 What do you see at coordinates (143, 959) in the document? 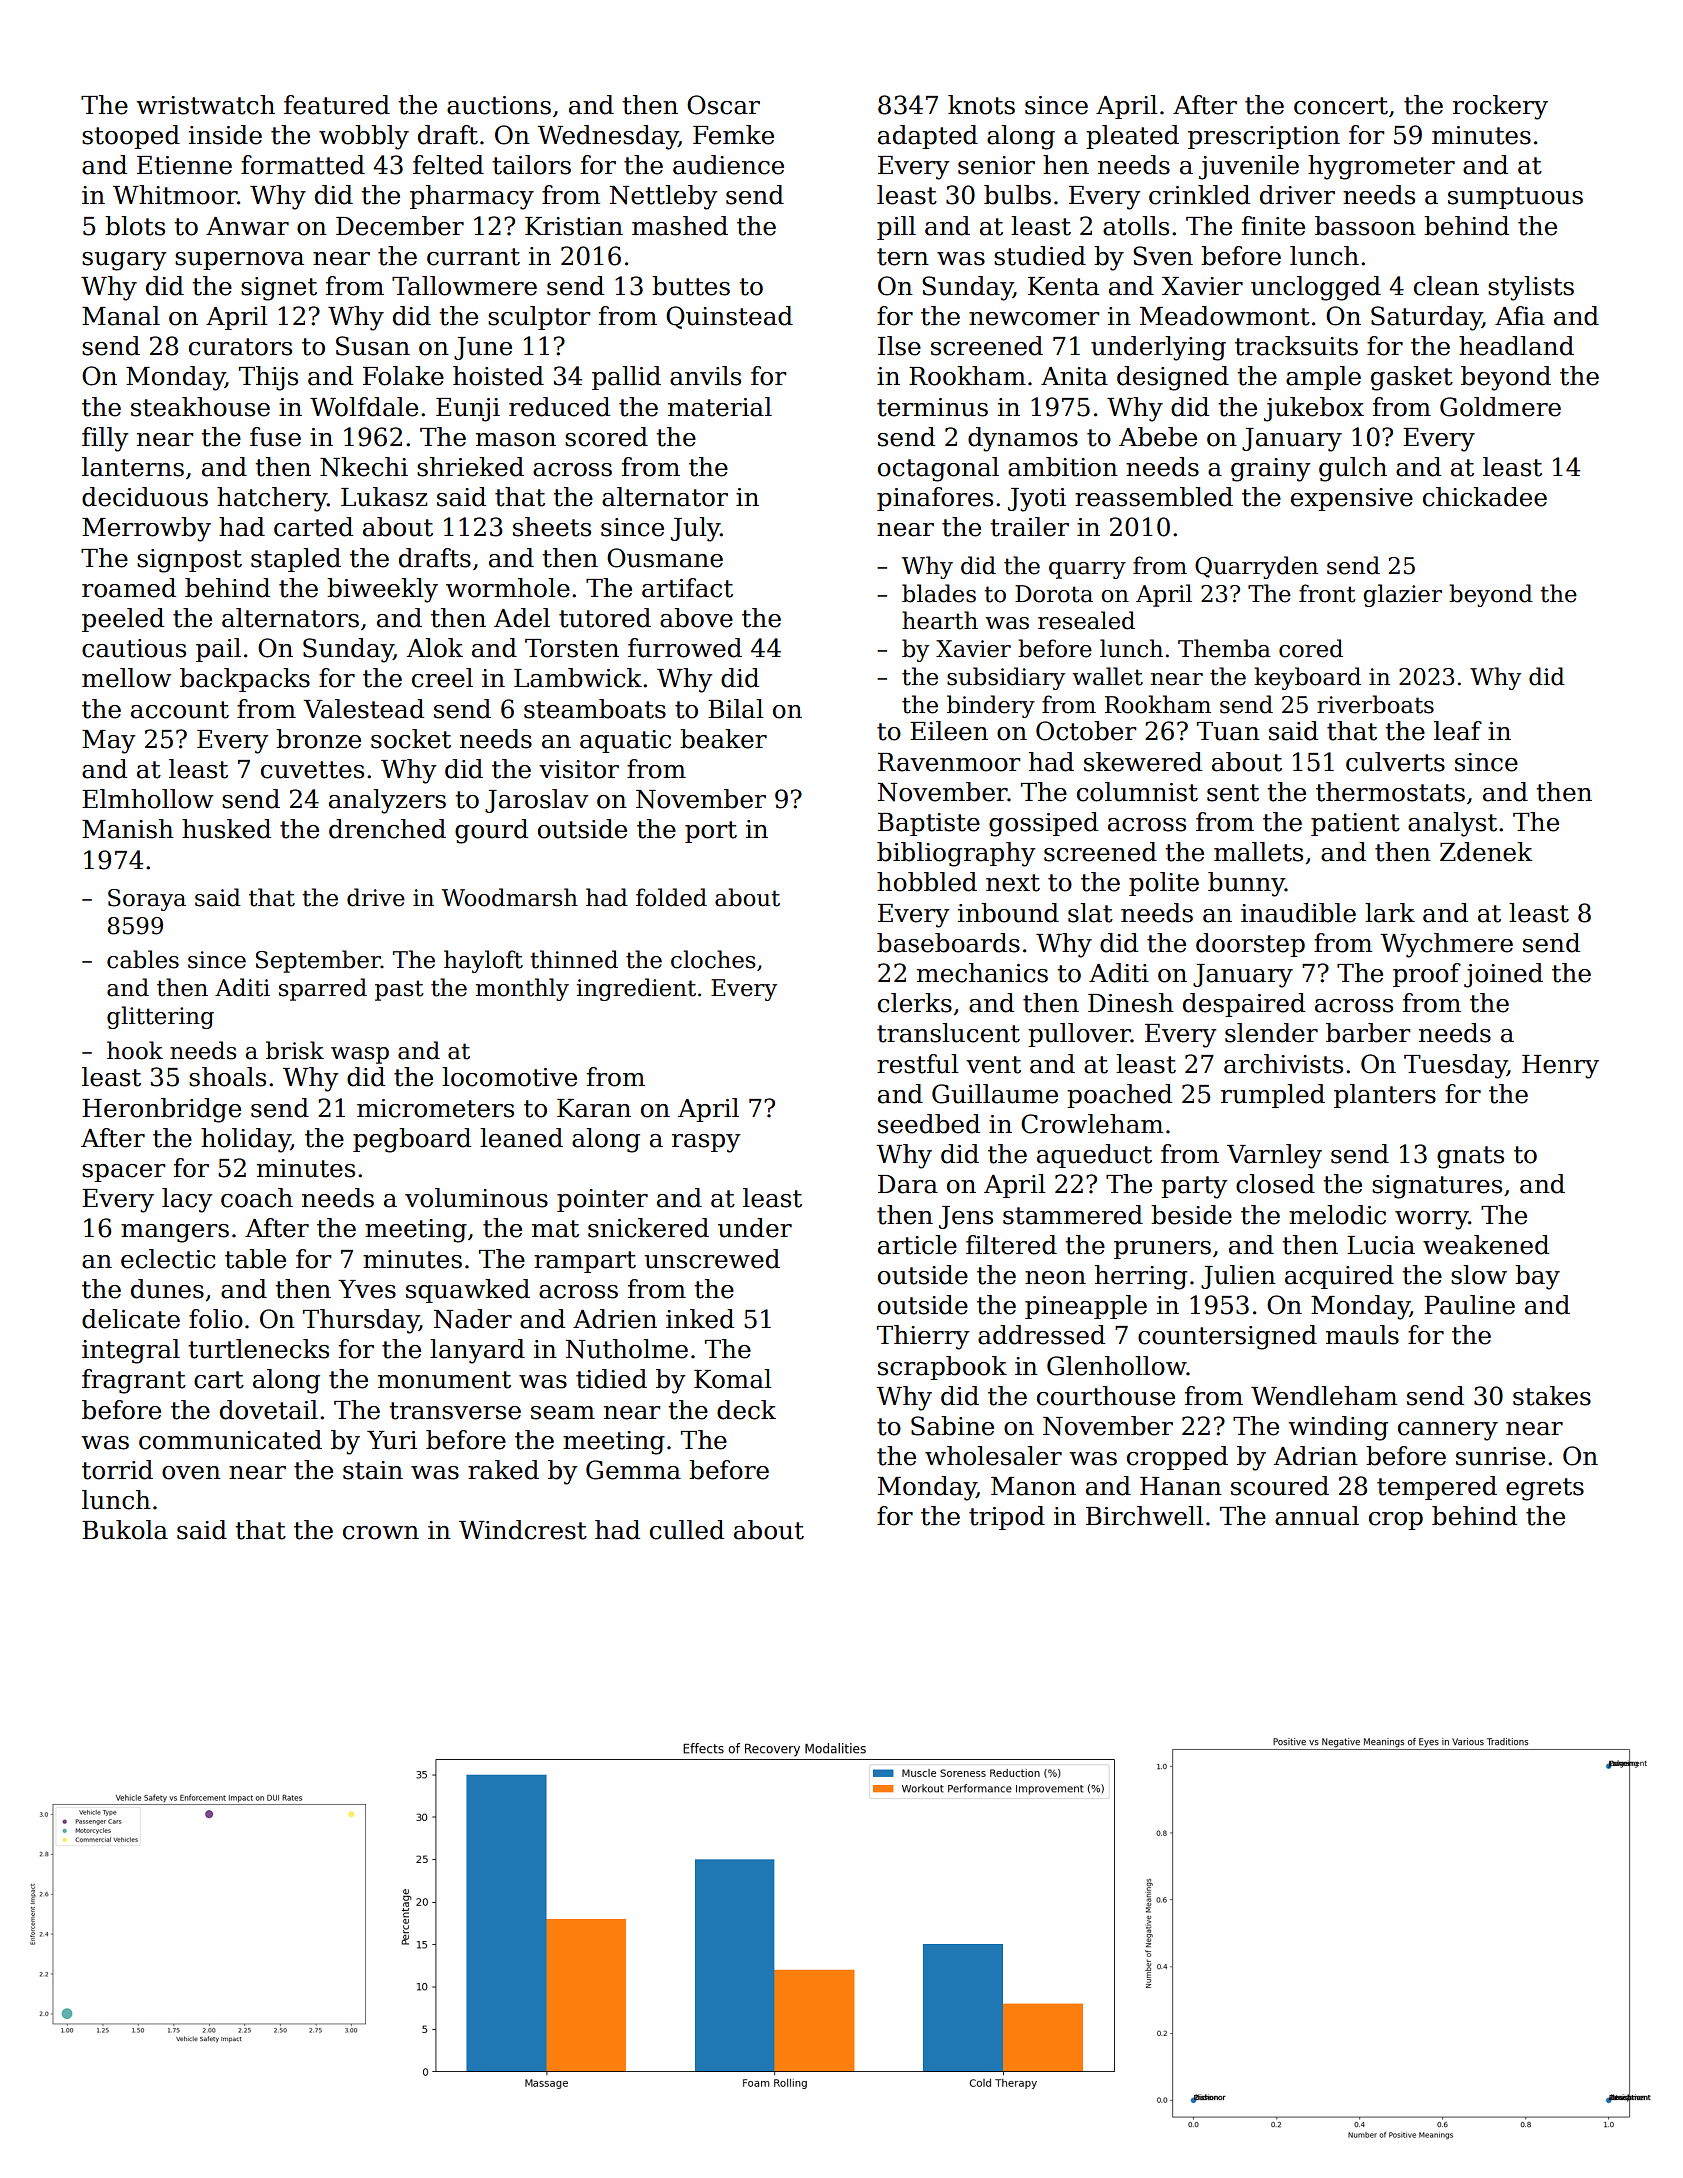
I see `cables` at bounding box center [143, 959].
